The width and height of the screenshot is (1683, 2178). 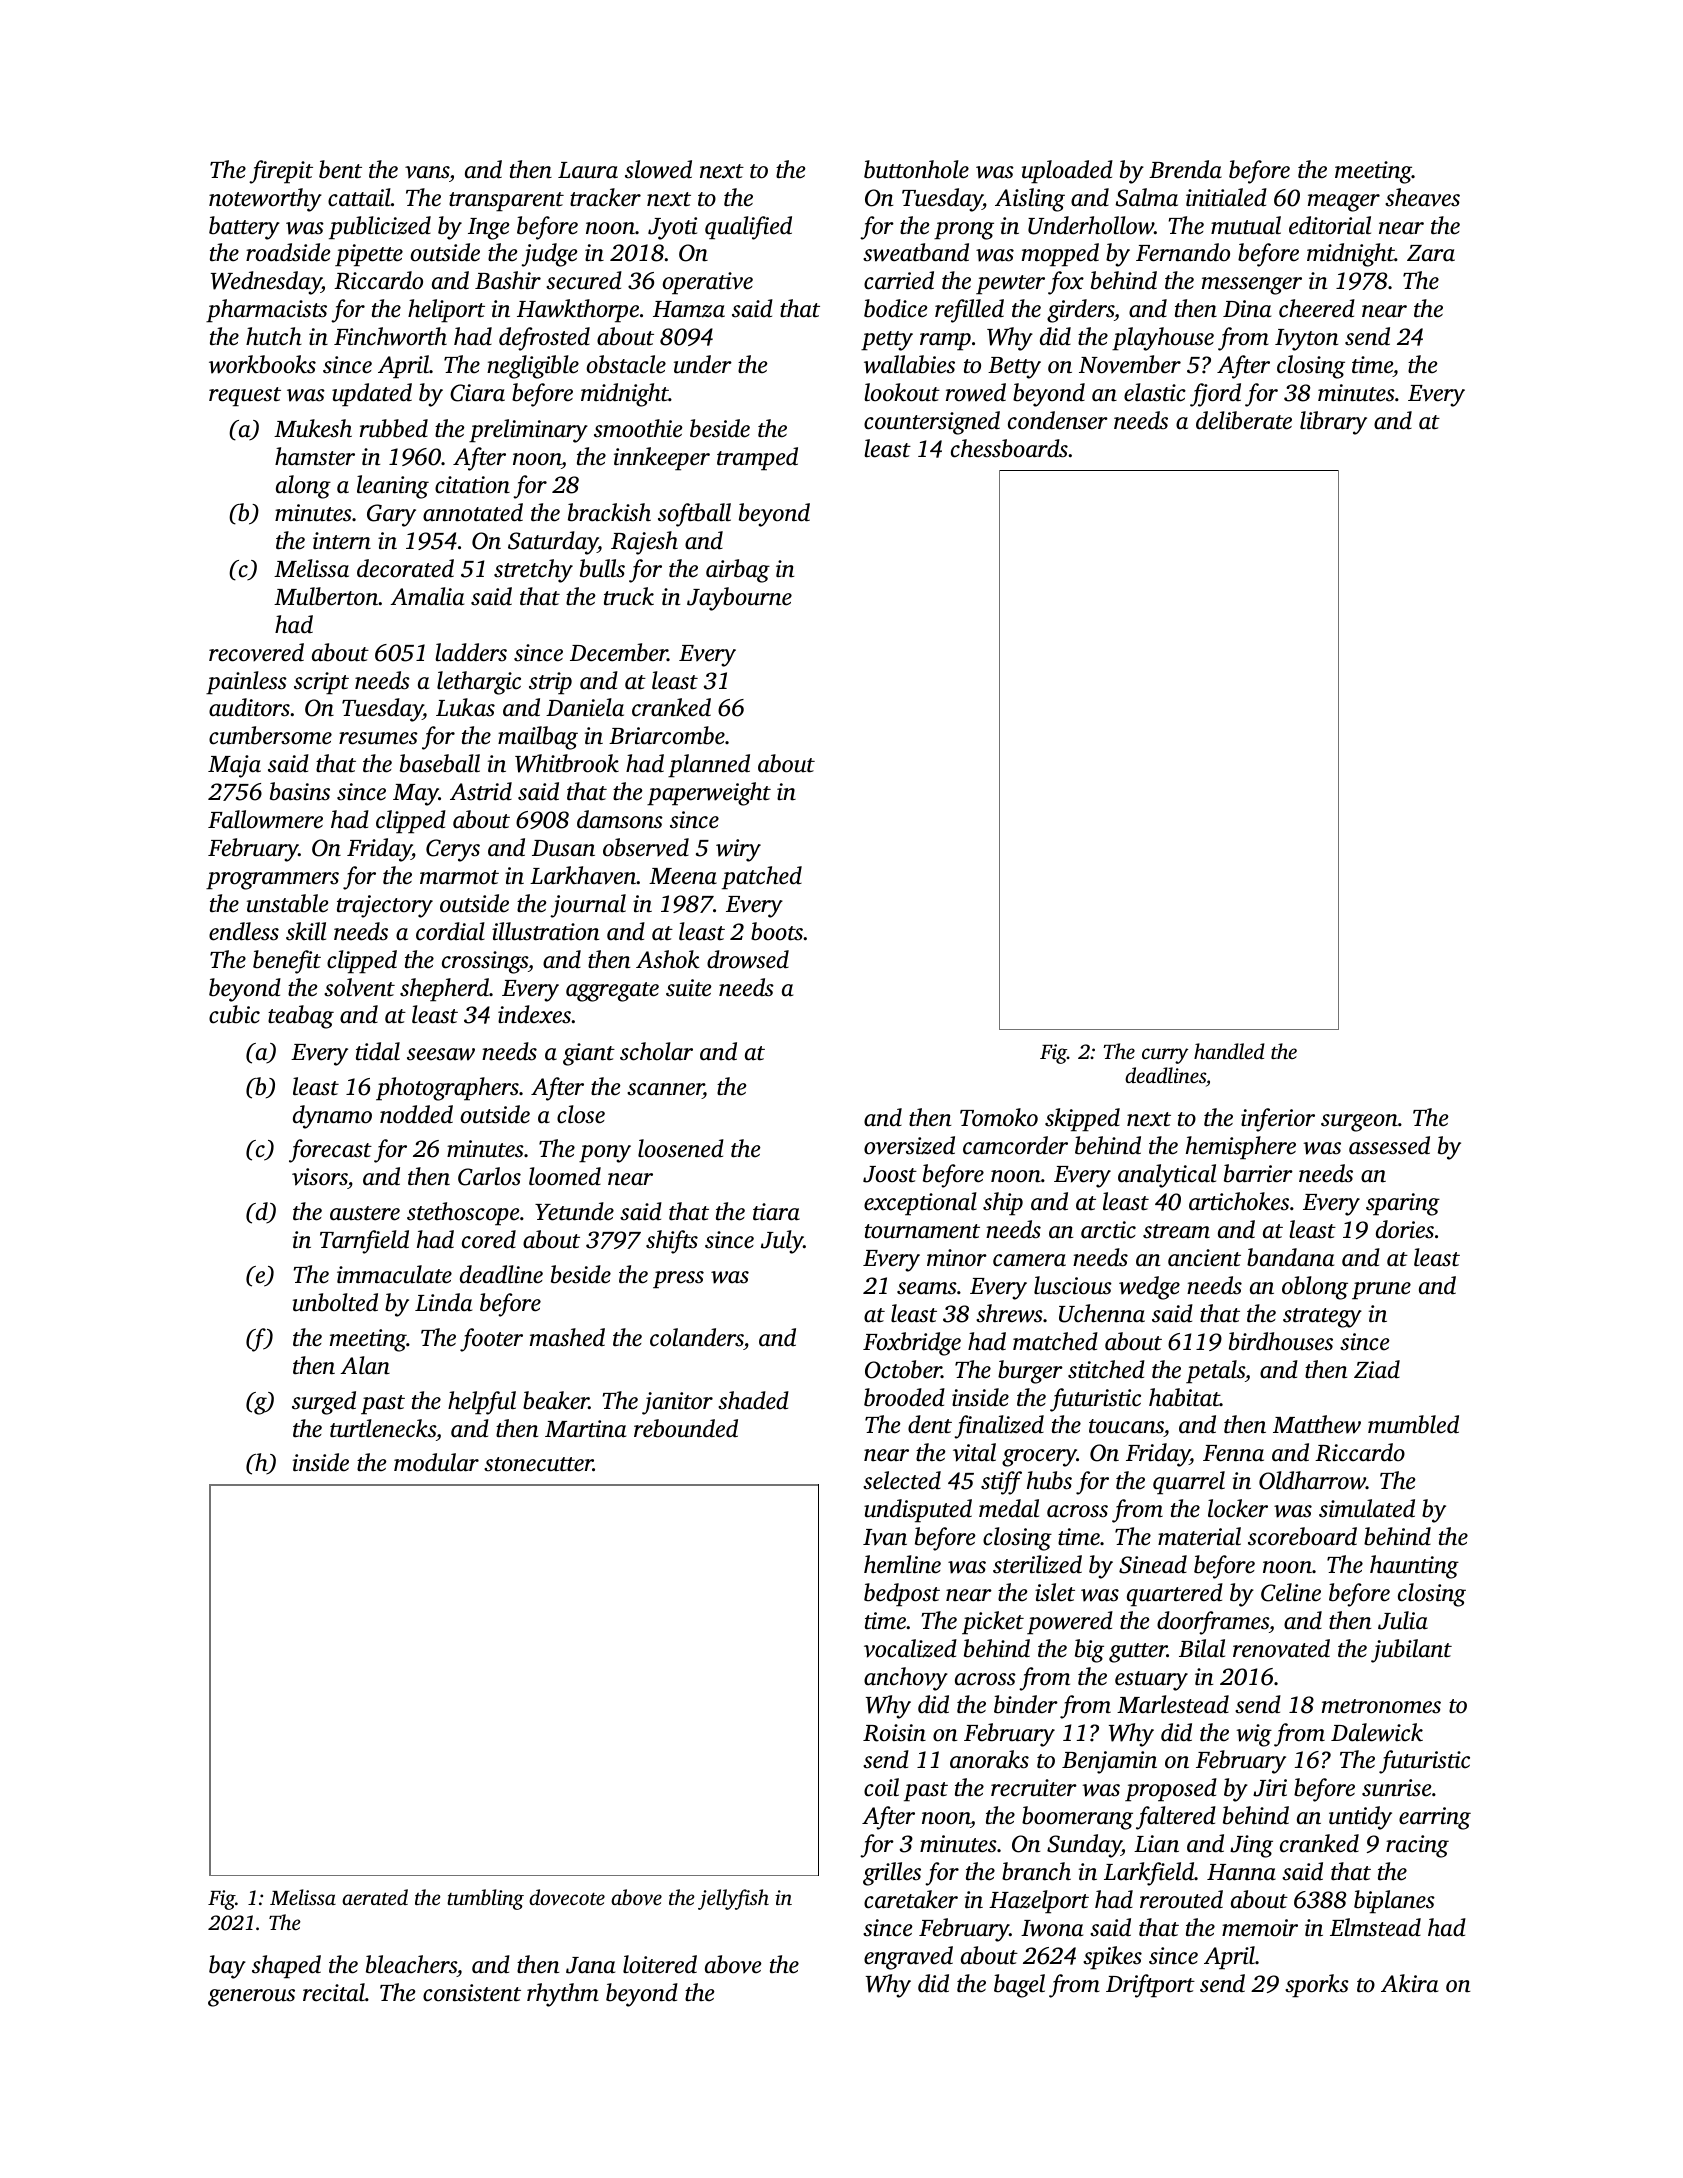 I want to click on Jana, so click(x=590, y=1965).
